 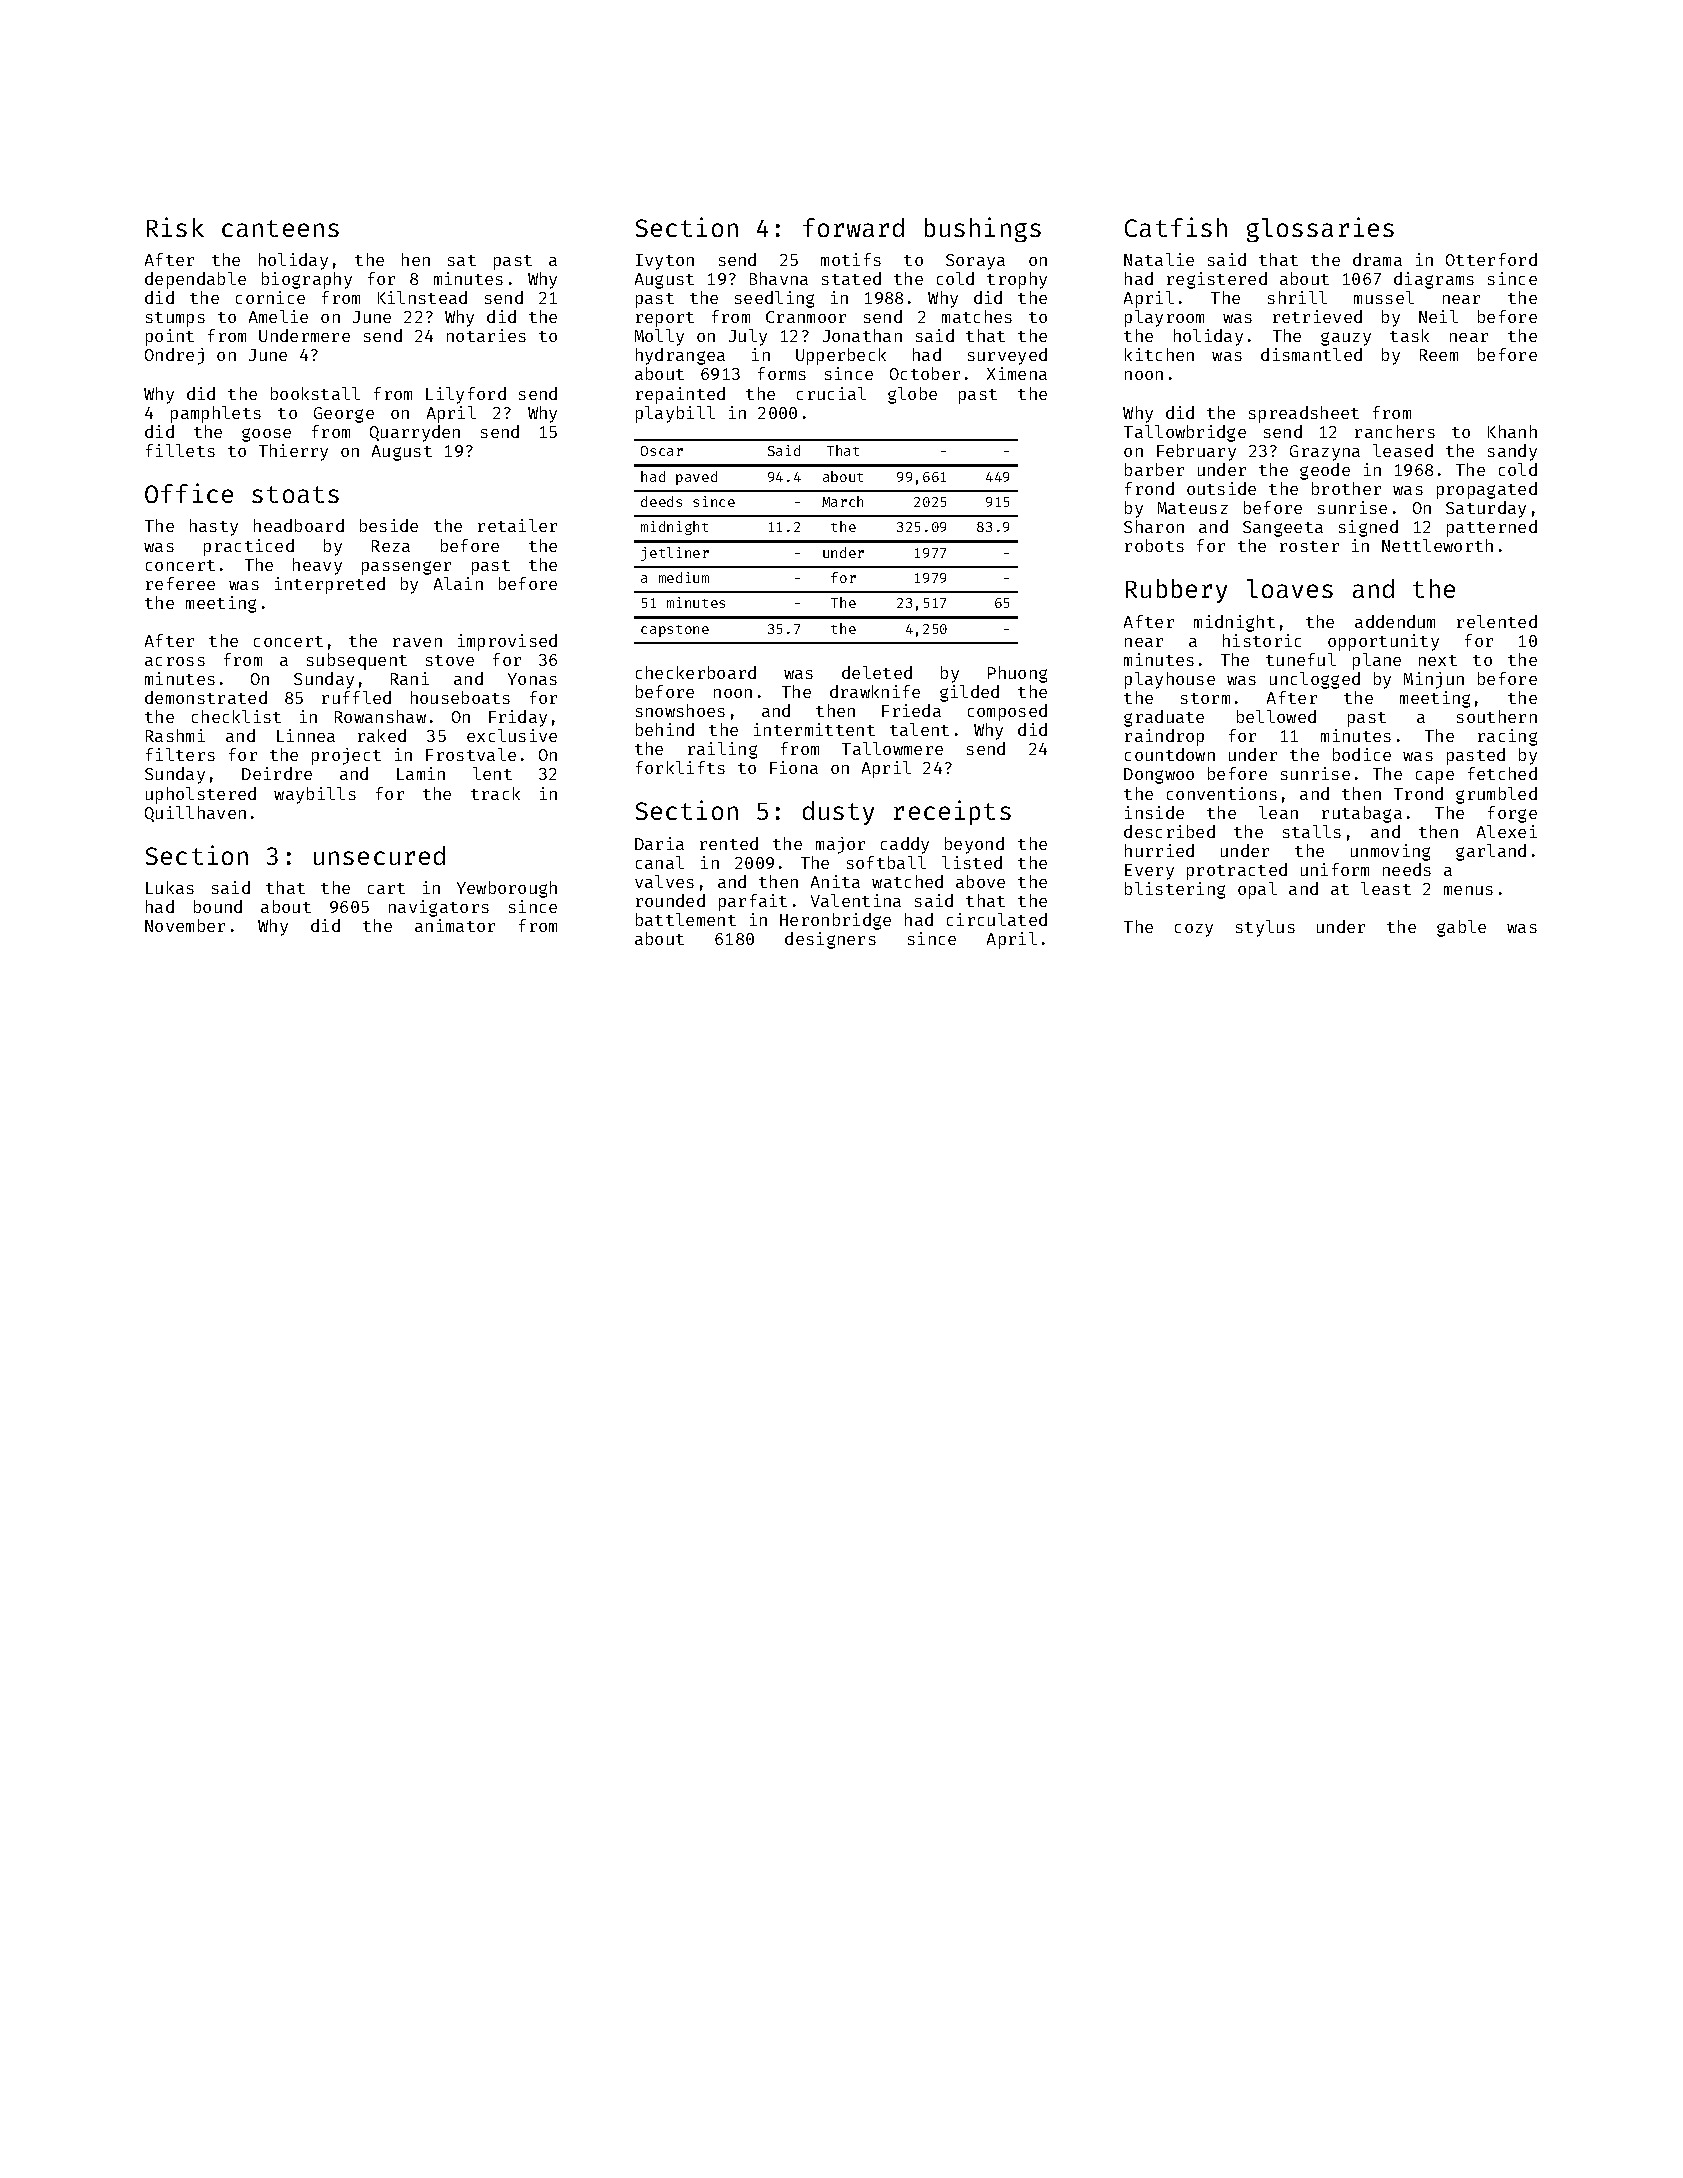 What do you see at coordinates (295, 494) in the page?
I see `stoats` at bounding box center [295, 494].
